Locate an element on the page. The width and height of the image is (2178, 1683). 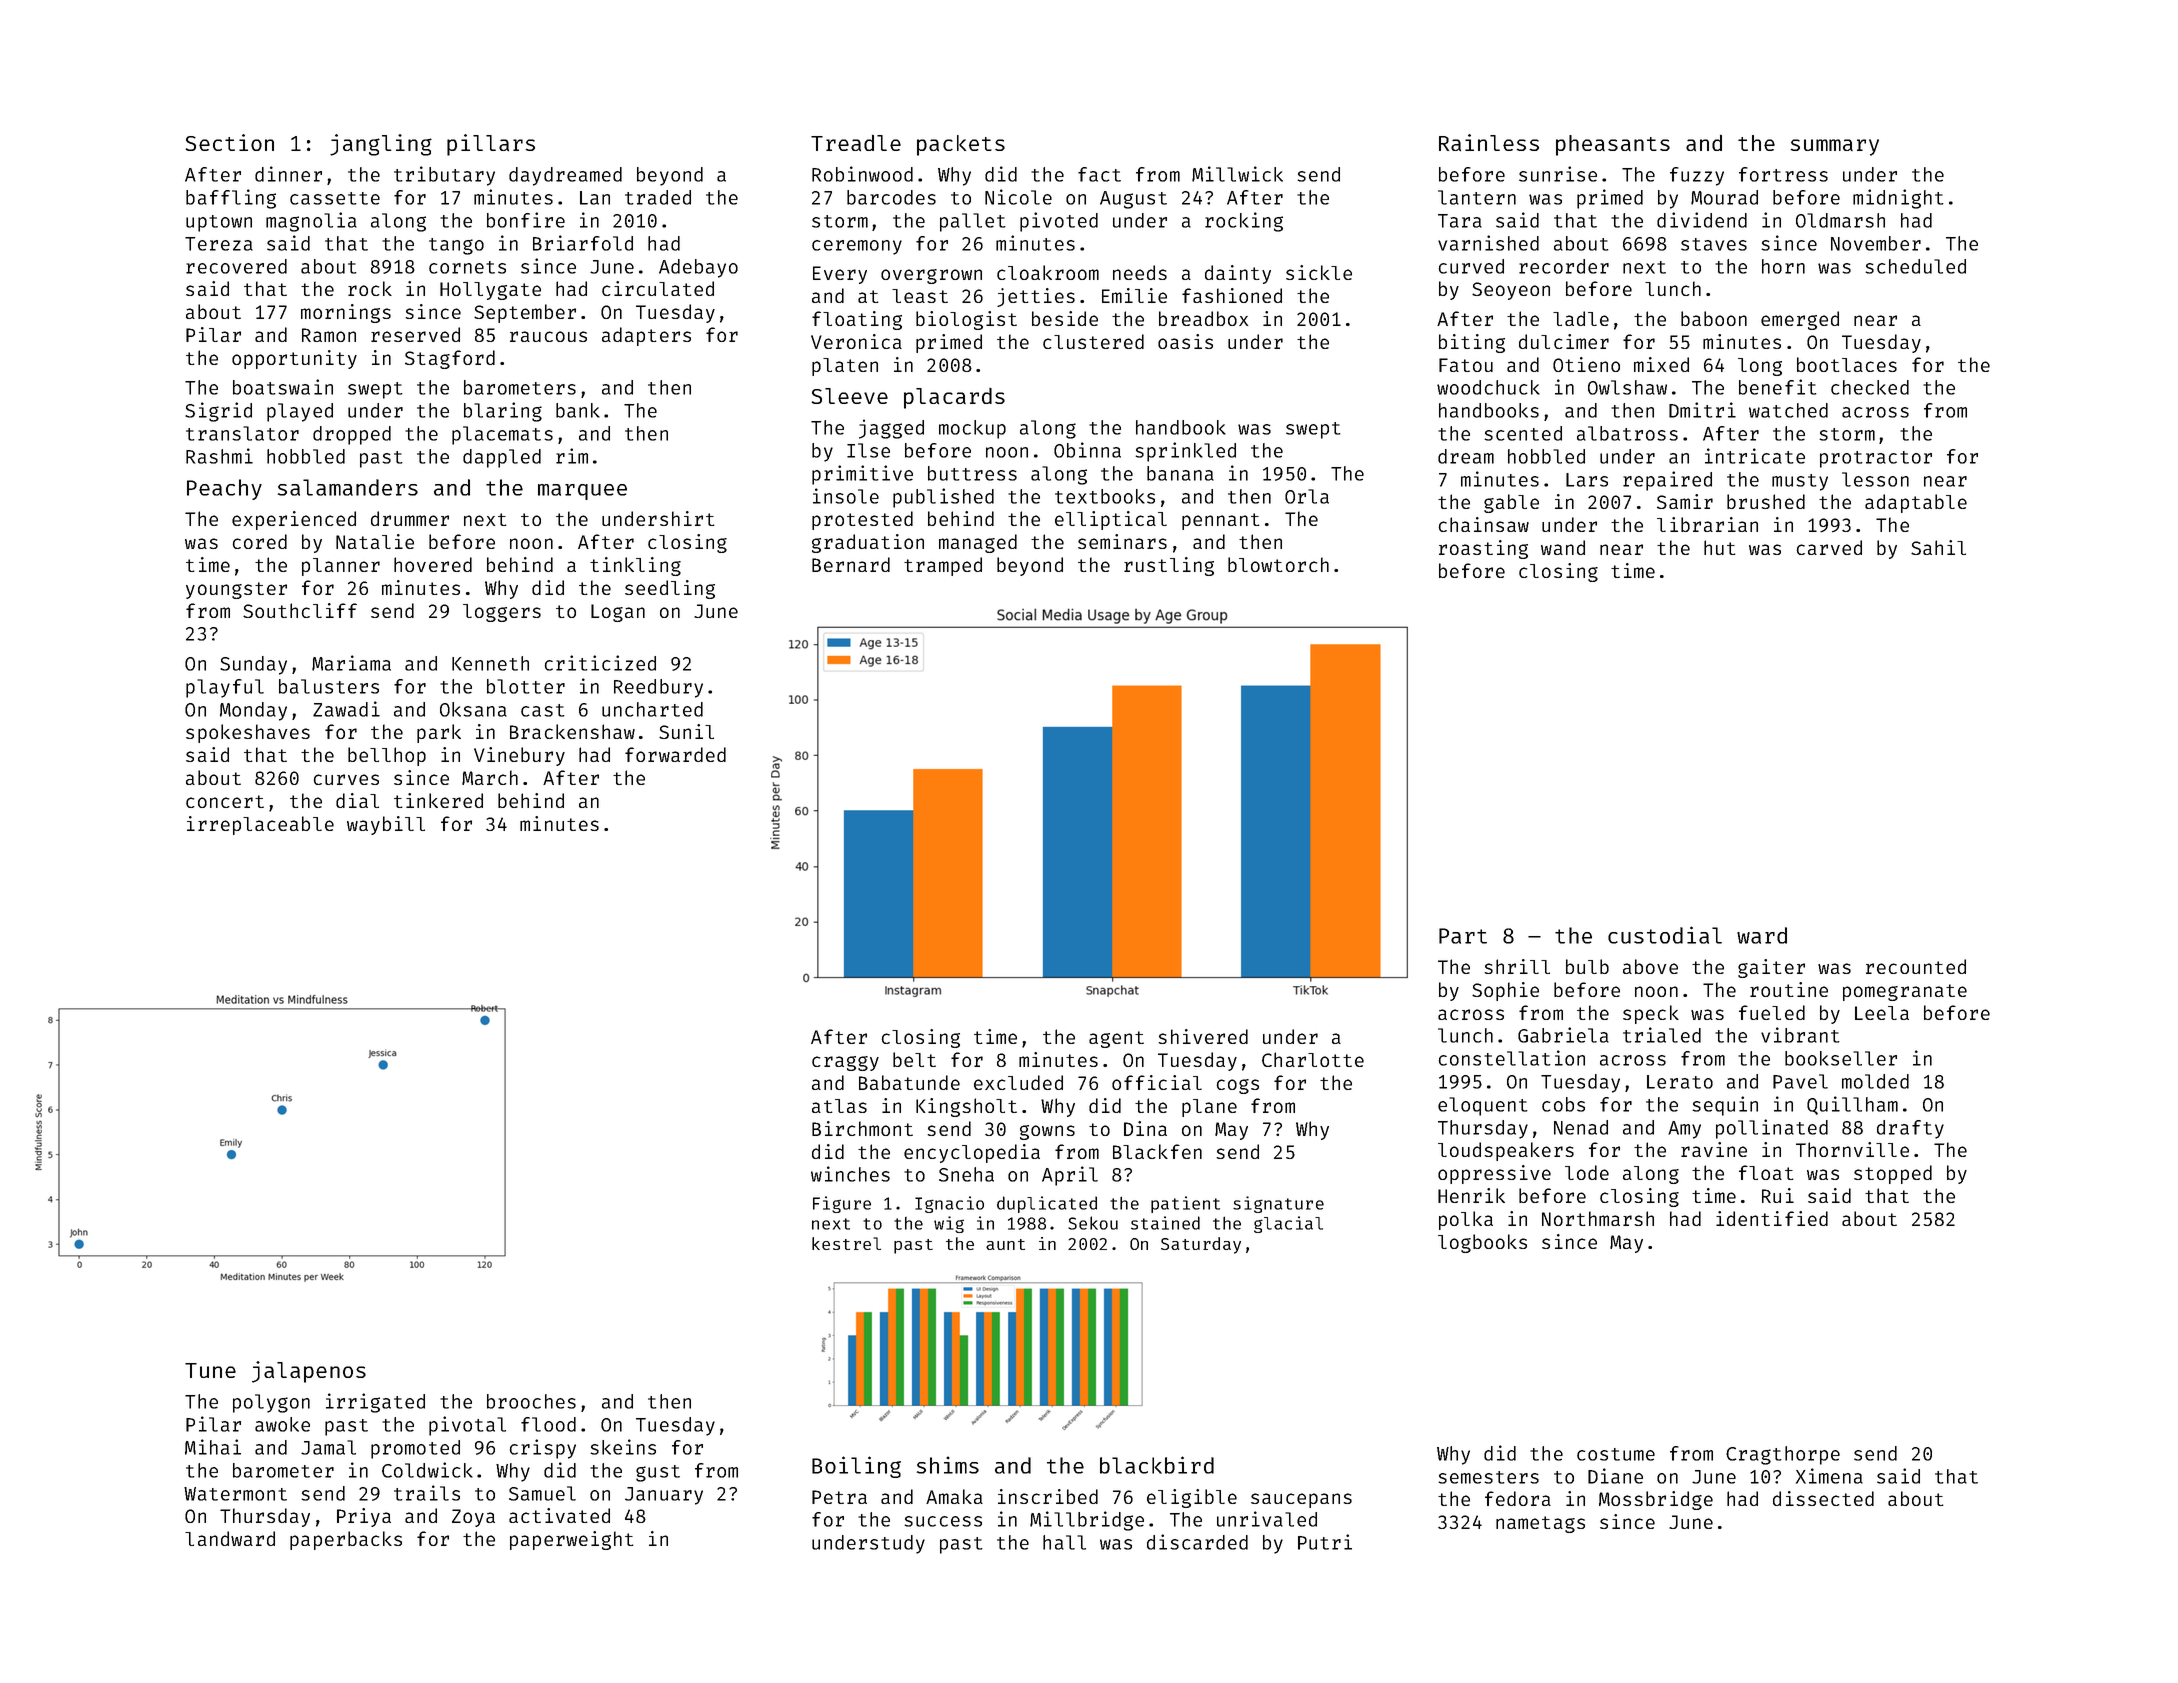
craggy is located at coordinates (845, 1063).
